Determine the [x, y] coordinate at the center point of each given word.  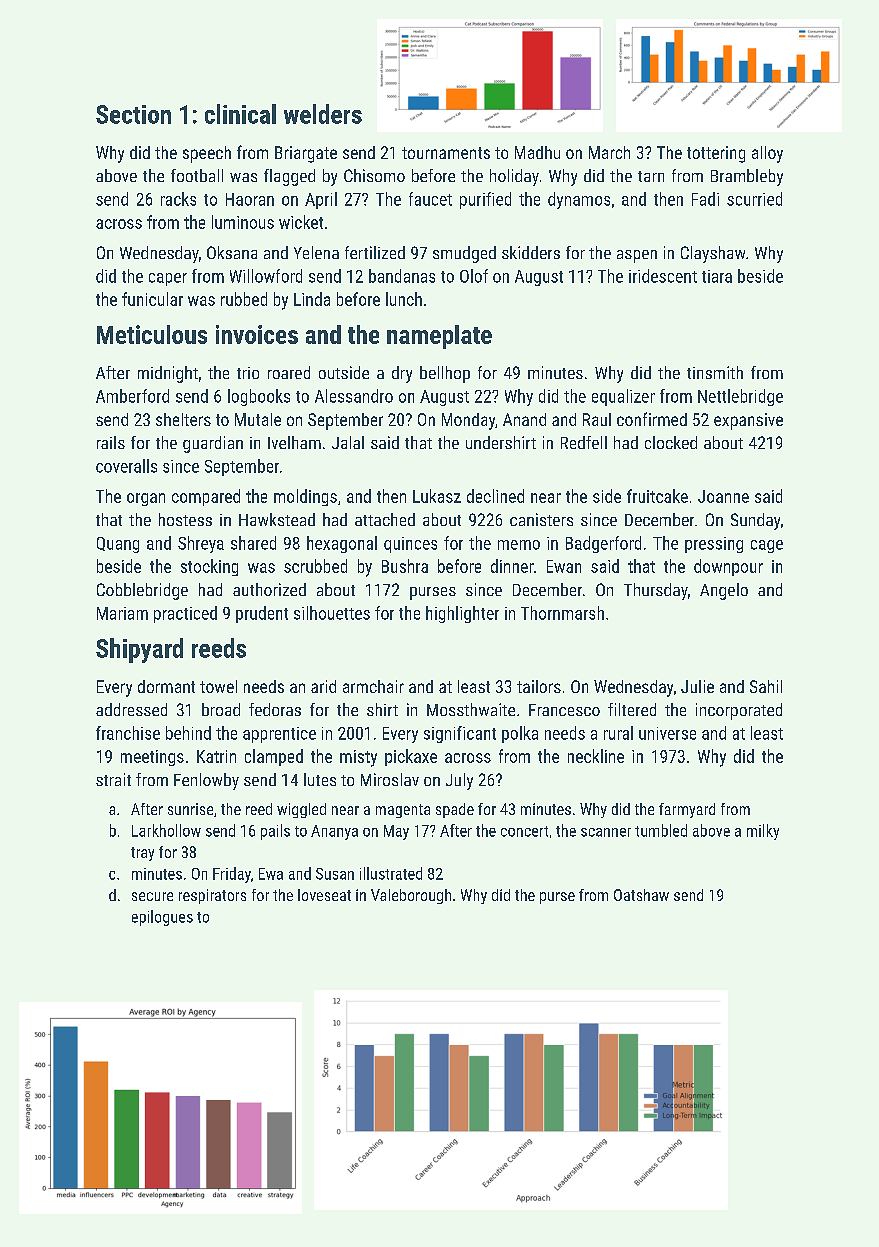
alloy [767, 154]
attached [385, 519]
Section [133, 114]
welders [323, 114]
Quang [118, 545]
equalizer [623, 397]
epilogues [162, 918]
